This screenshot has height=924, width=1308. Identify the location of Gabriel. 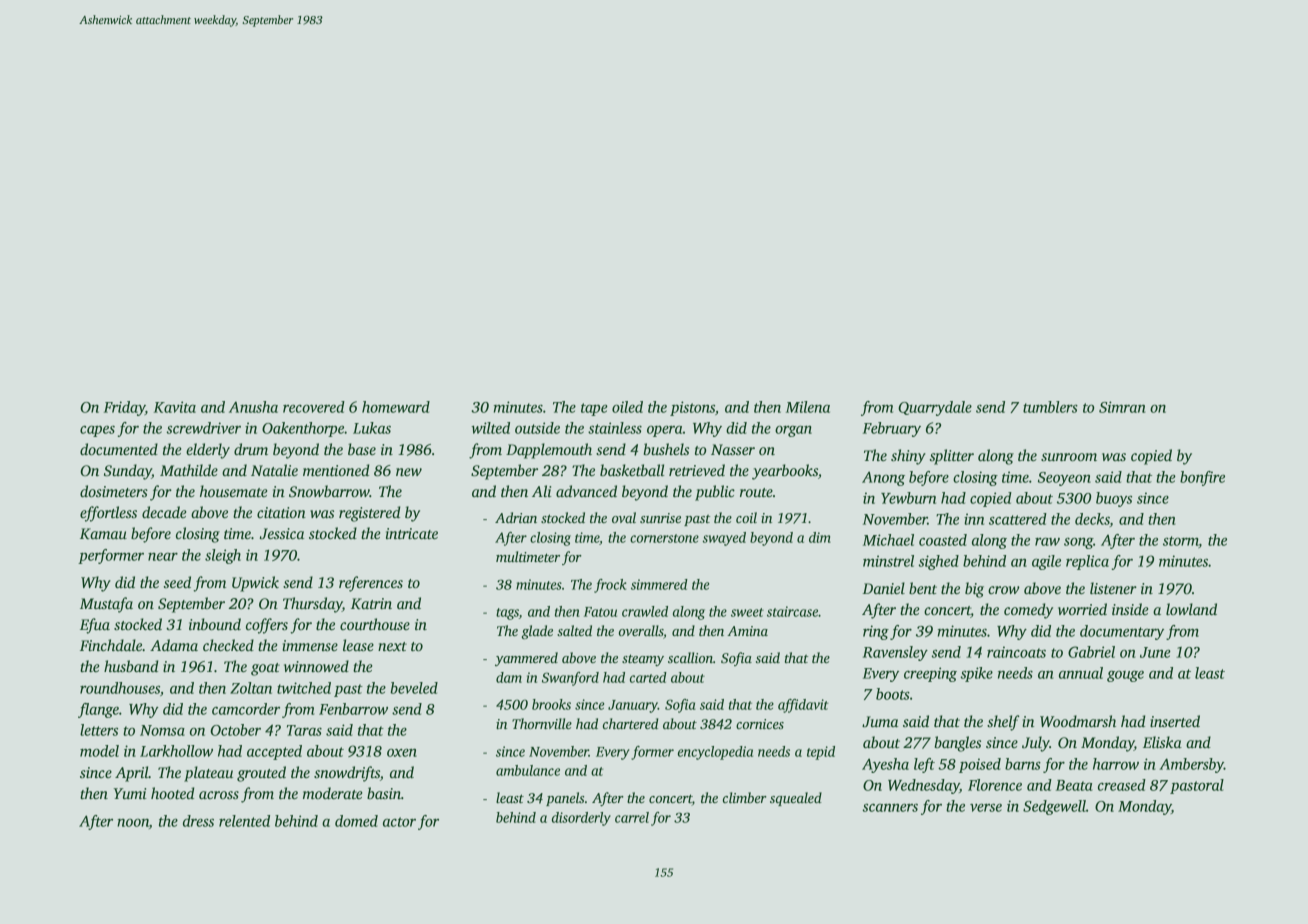
(1091, 652).
